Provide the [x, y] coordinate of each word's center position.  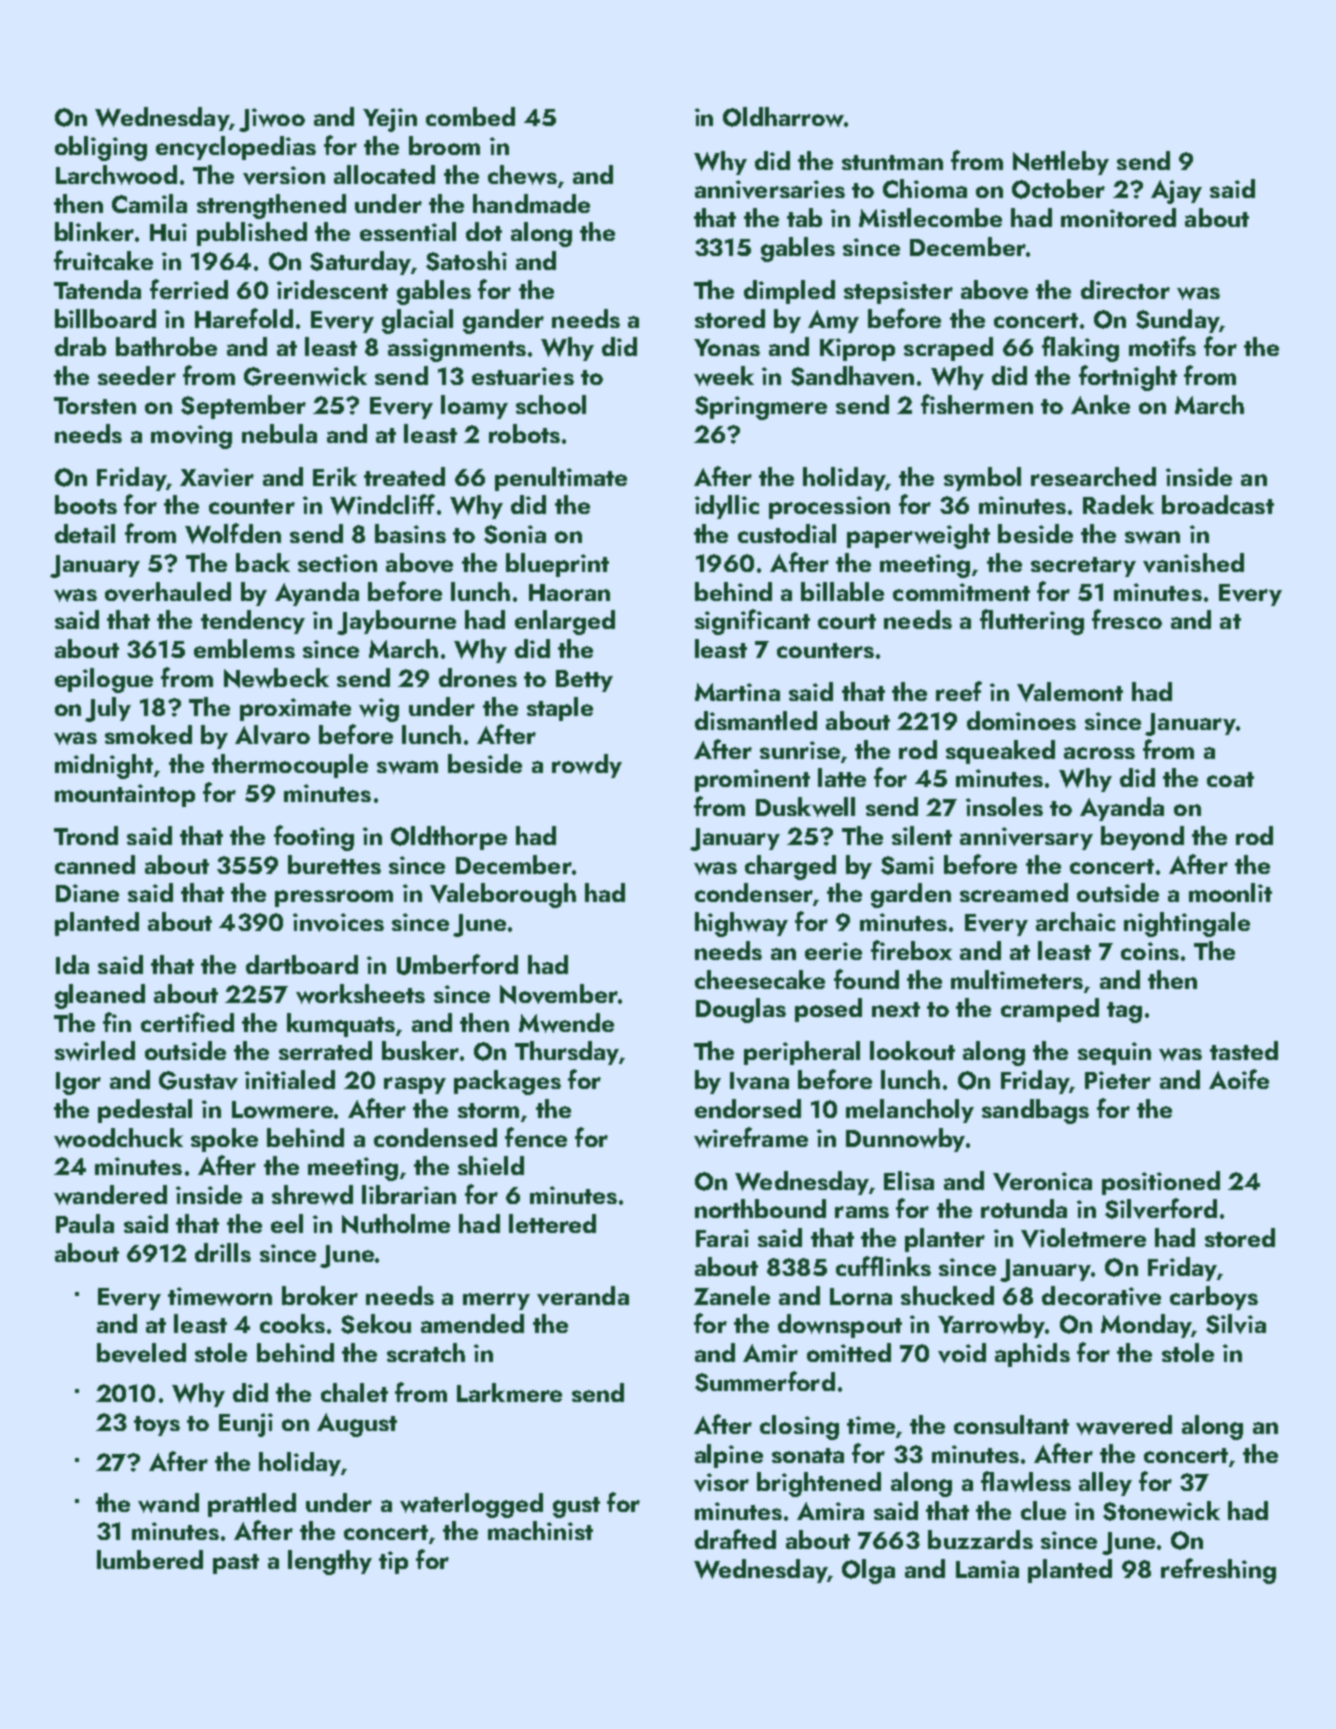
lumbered [150, 1559]
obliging [101, 148]
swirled [95, 1051]
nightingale [1187, 924]
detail [85, 533]
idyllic [727, 507]
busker [420, 1050]
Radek [1118, 504]
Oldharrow [783, 117]
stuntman [892, 162]
